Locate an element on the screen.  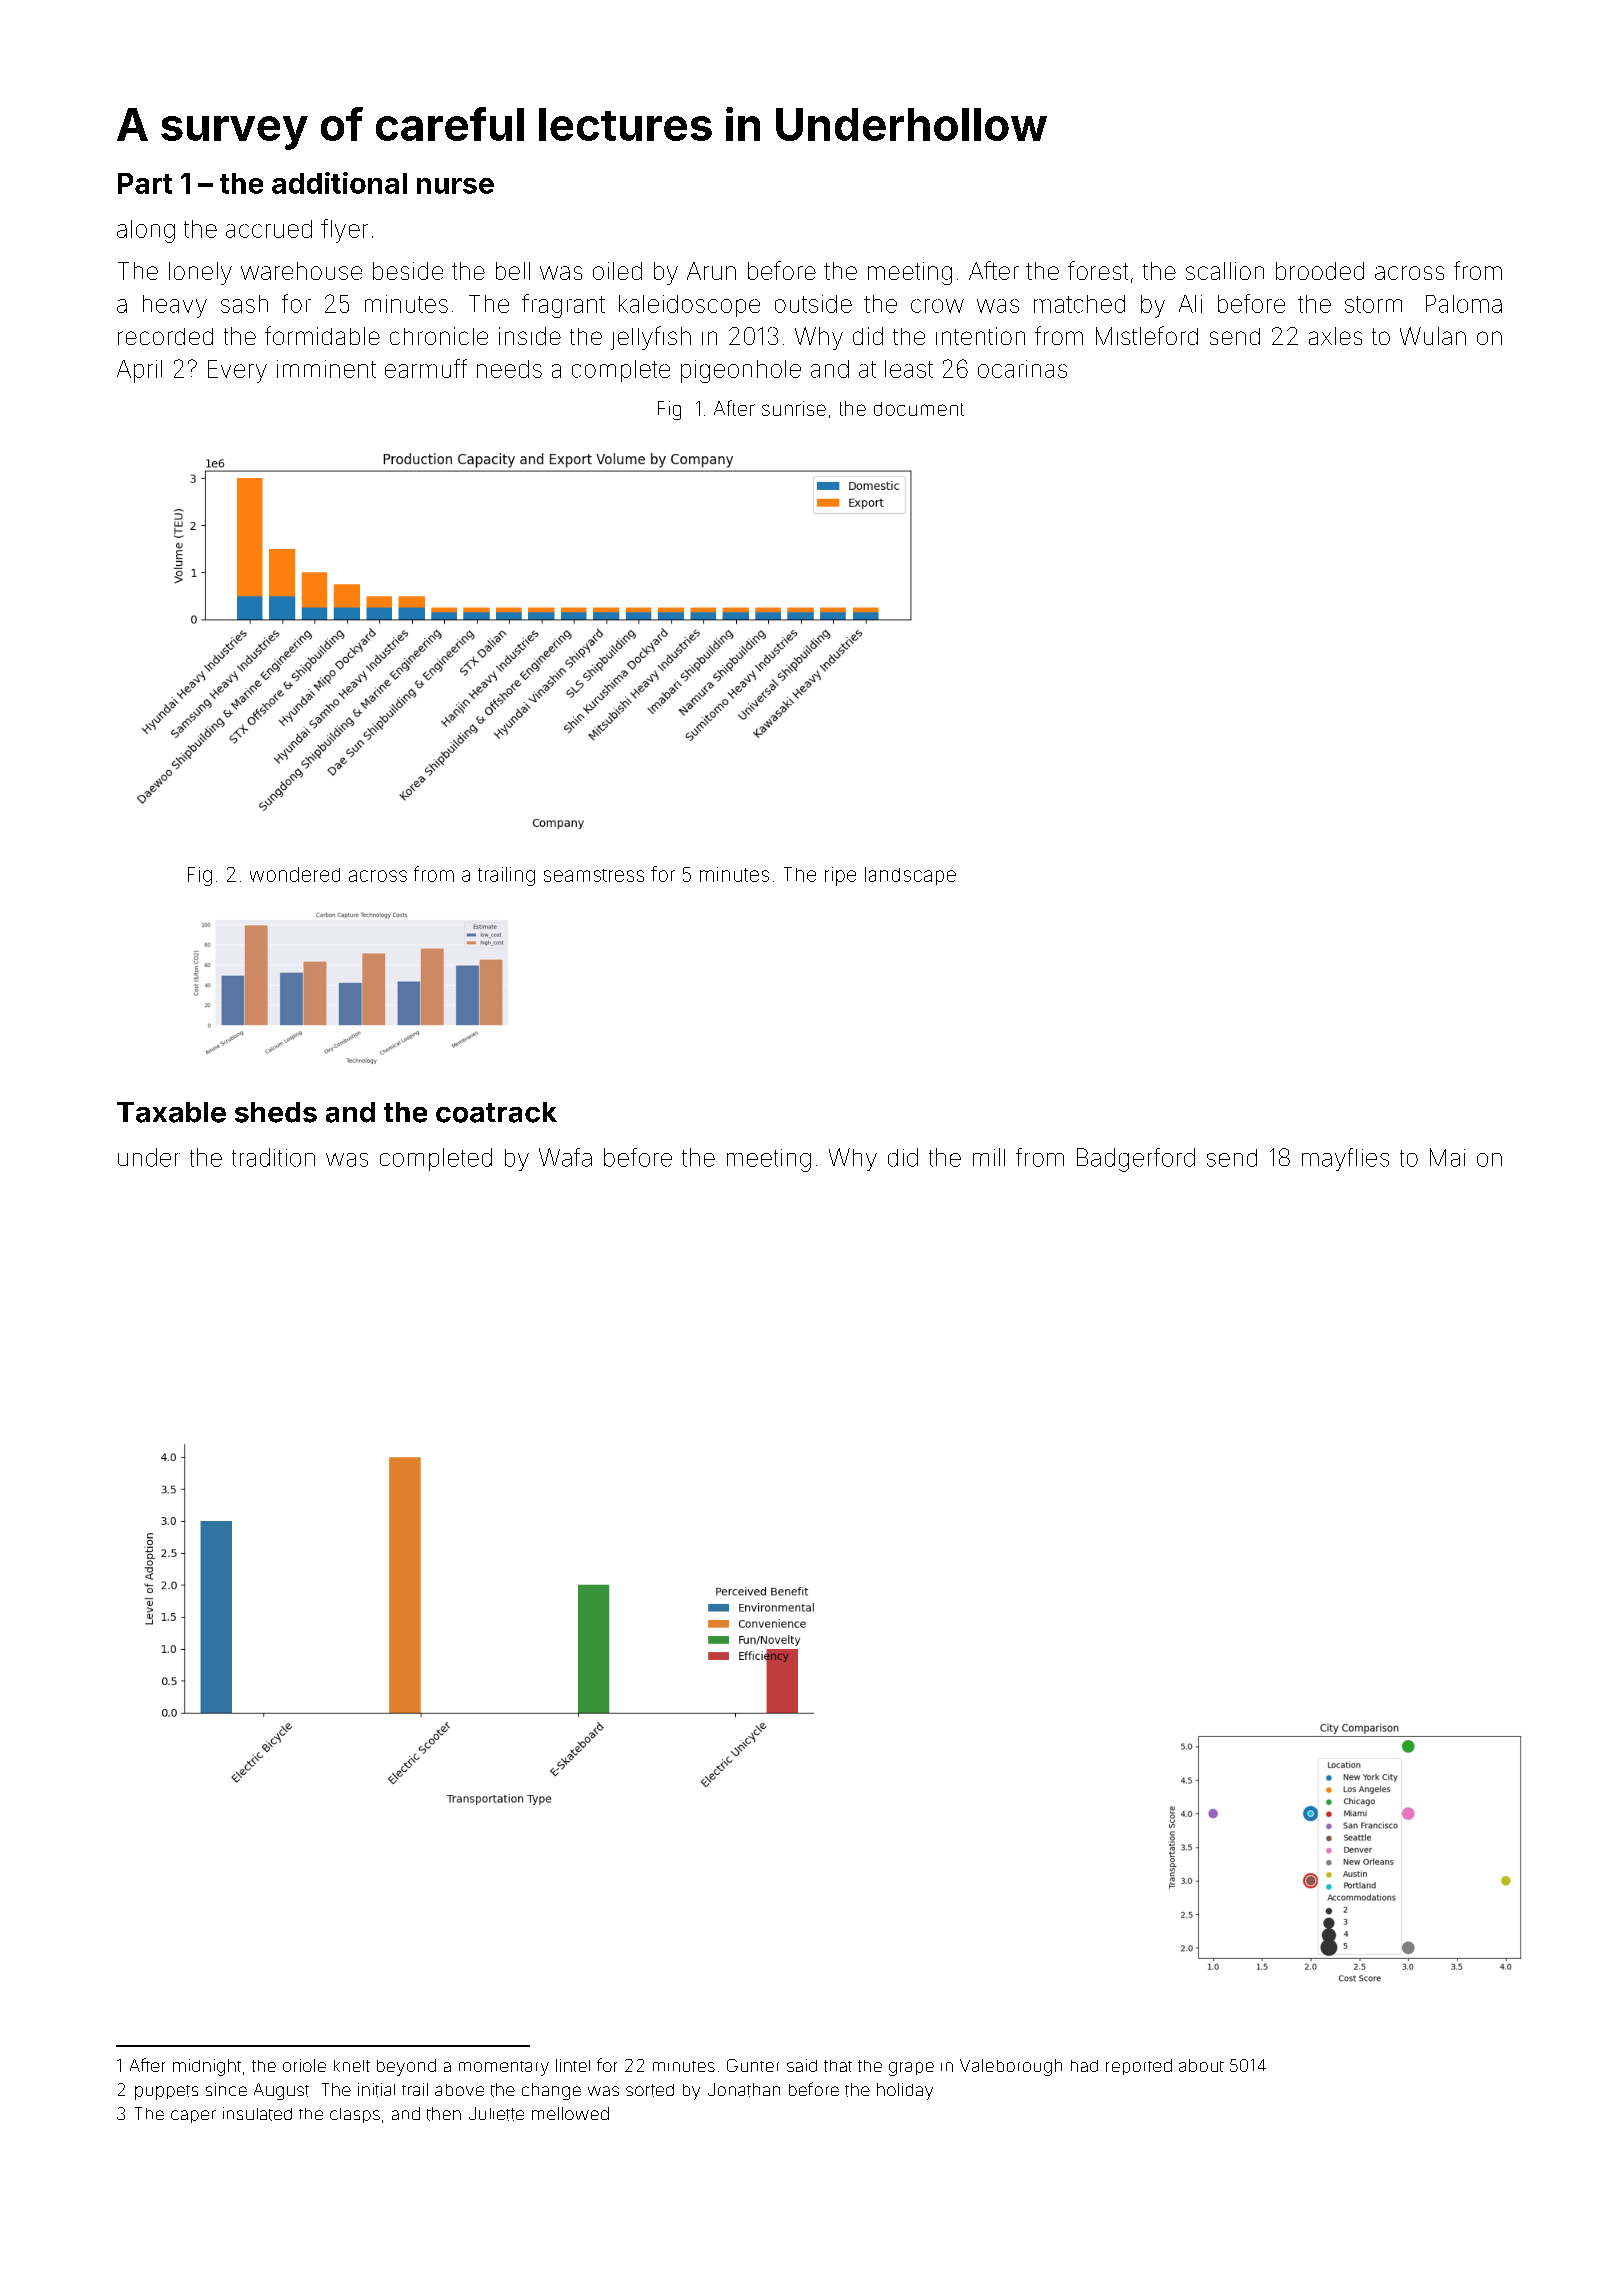
ripe is located at coordinates (840, 876).
